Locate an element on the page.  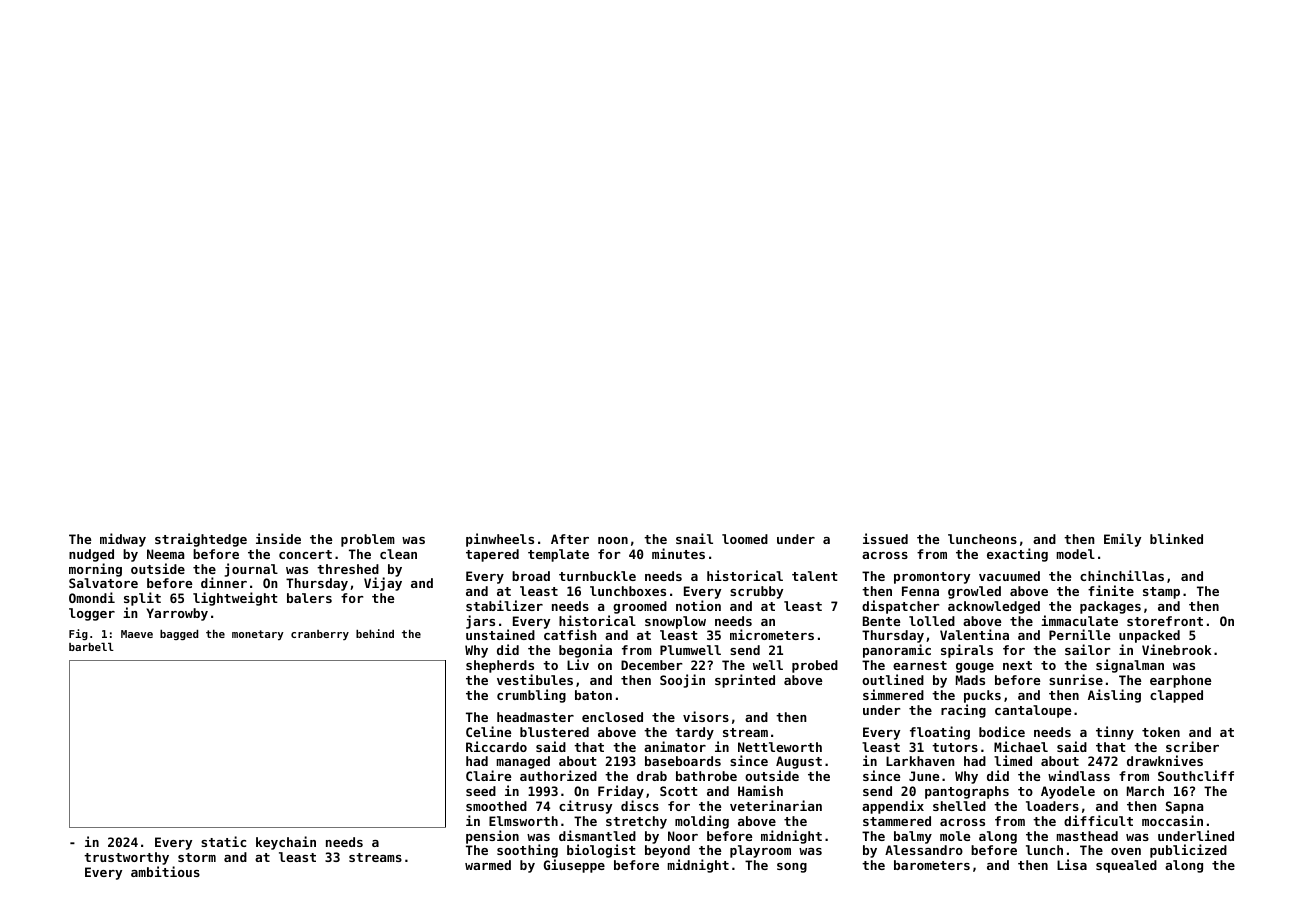
problem is located at coordinates (368, 540).
